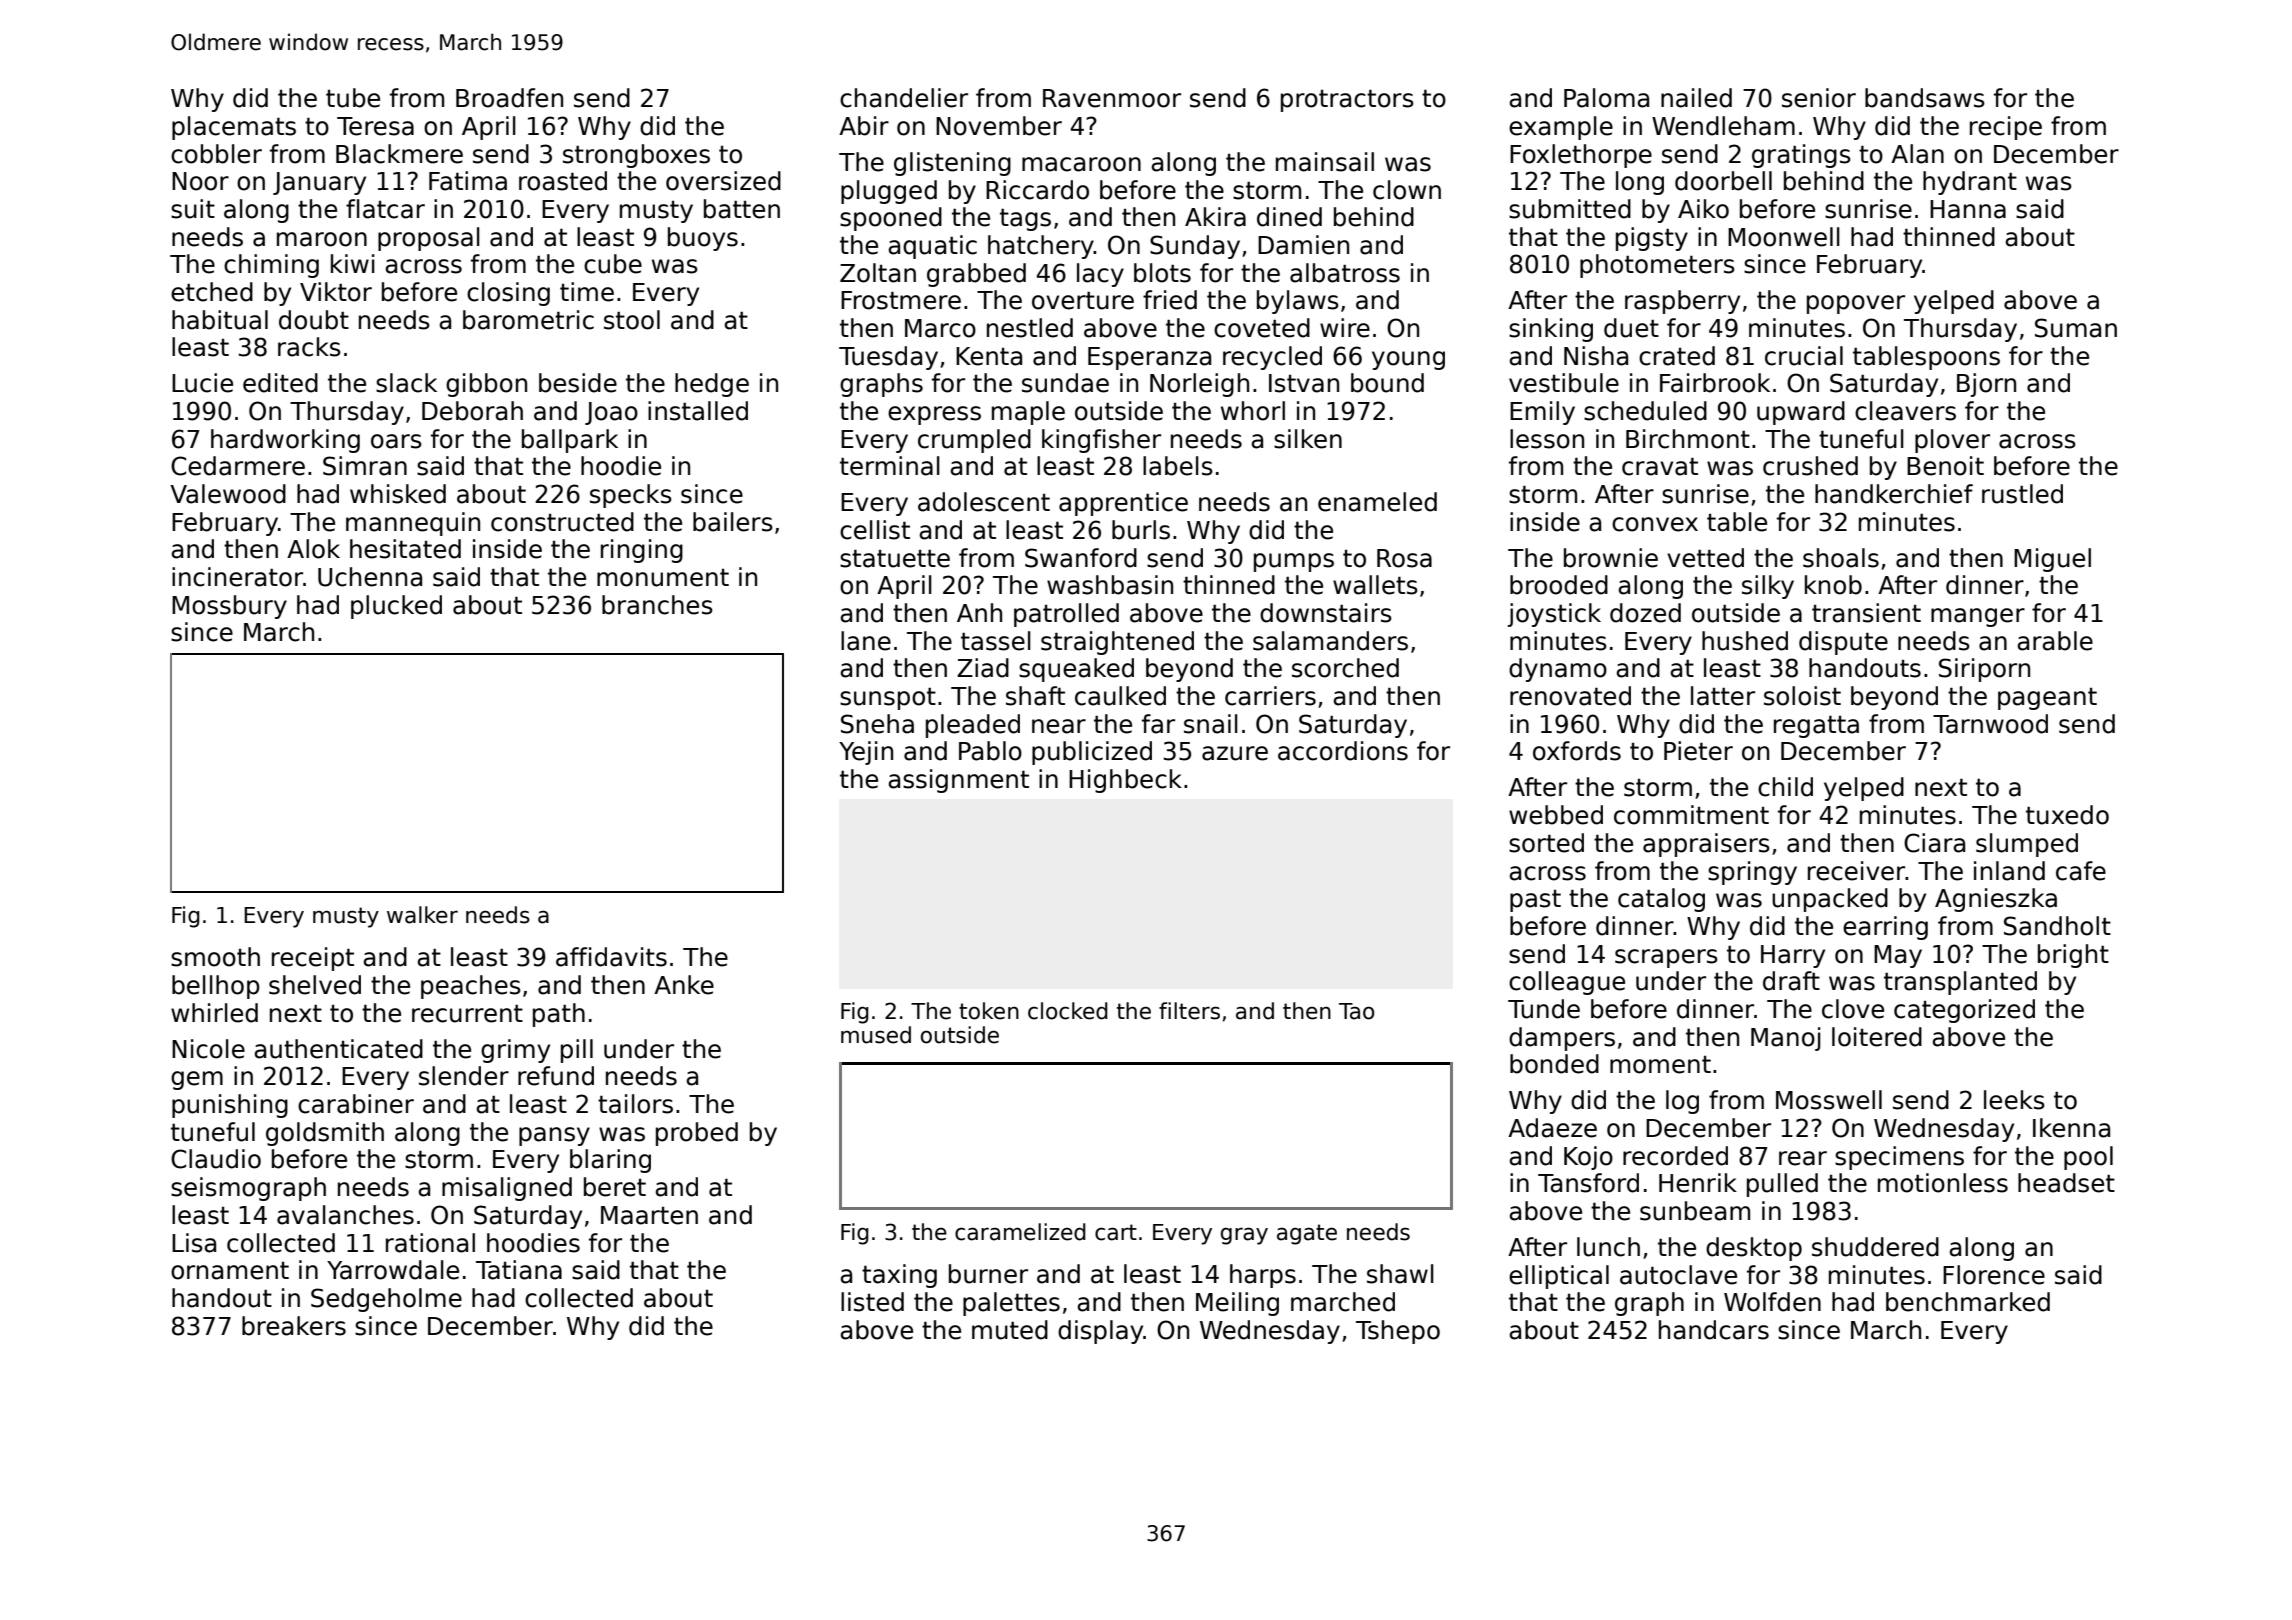 Image resolution: width=2292 pixels, height=1620 pixels. Describe the element at coordinates (1237, 1304) in the screenshot. I see `Meiling` at that location.
